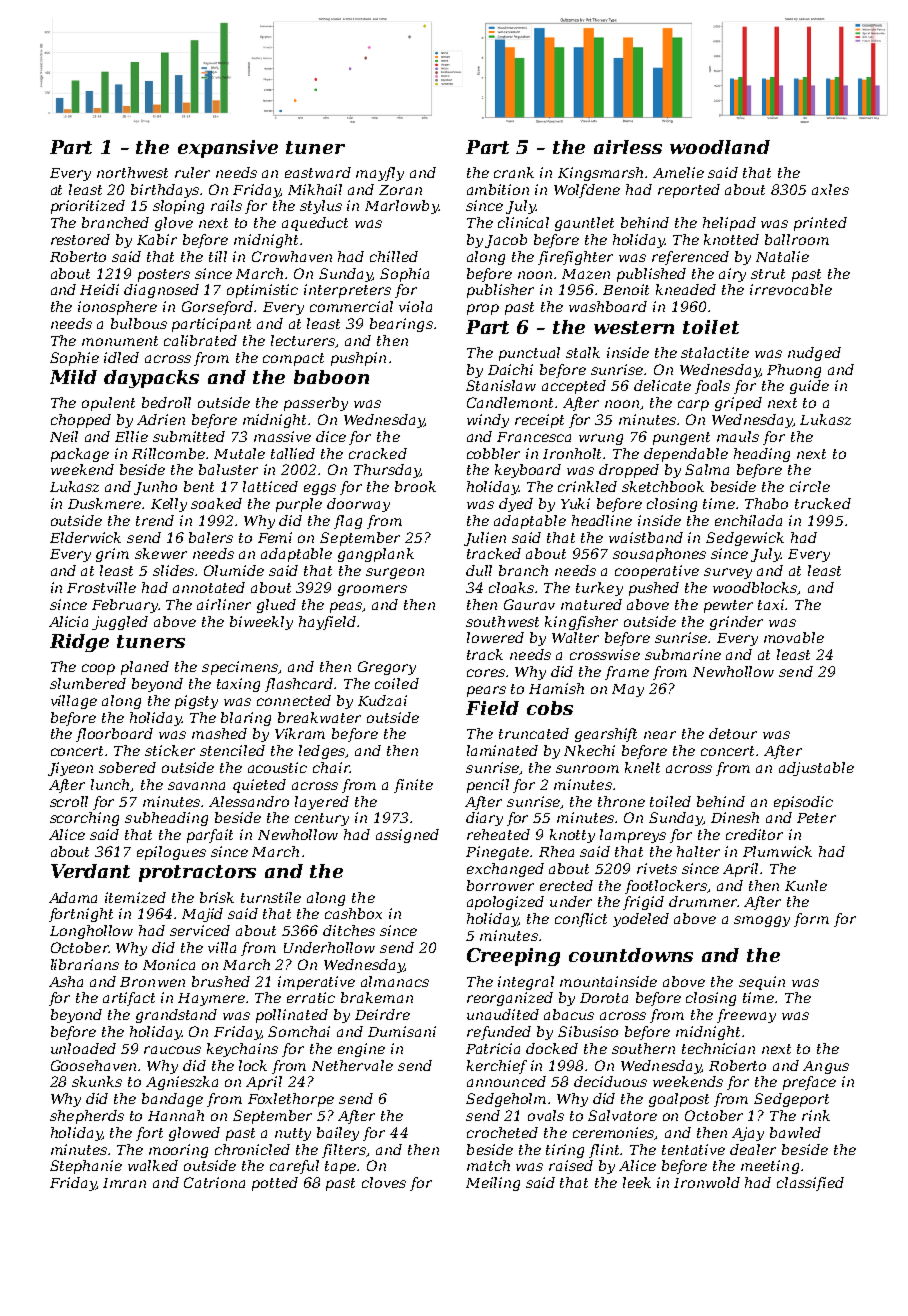 The width and height of the screenshot is (908, 1316). Describe the element at coordinates (733, 733) in the screenshot. I see `detour` at that location.
